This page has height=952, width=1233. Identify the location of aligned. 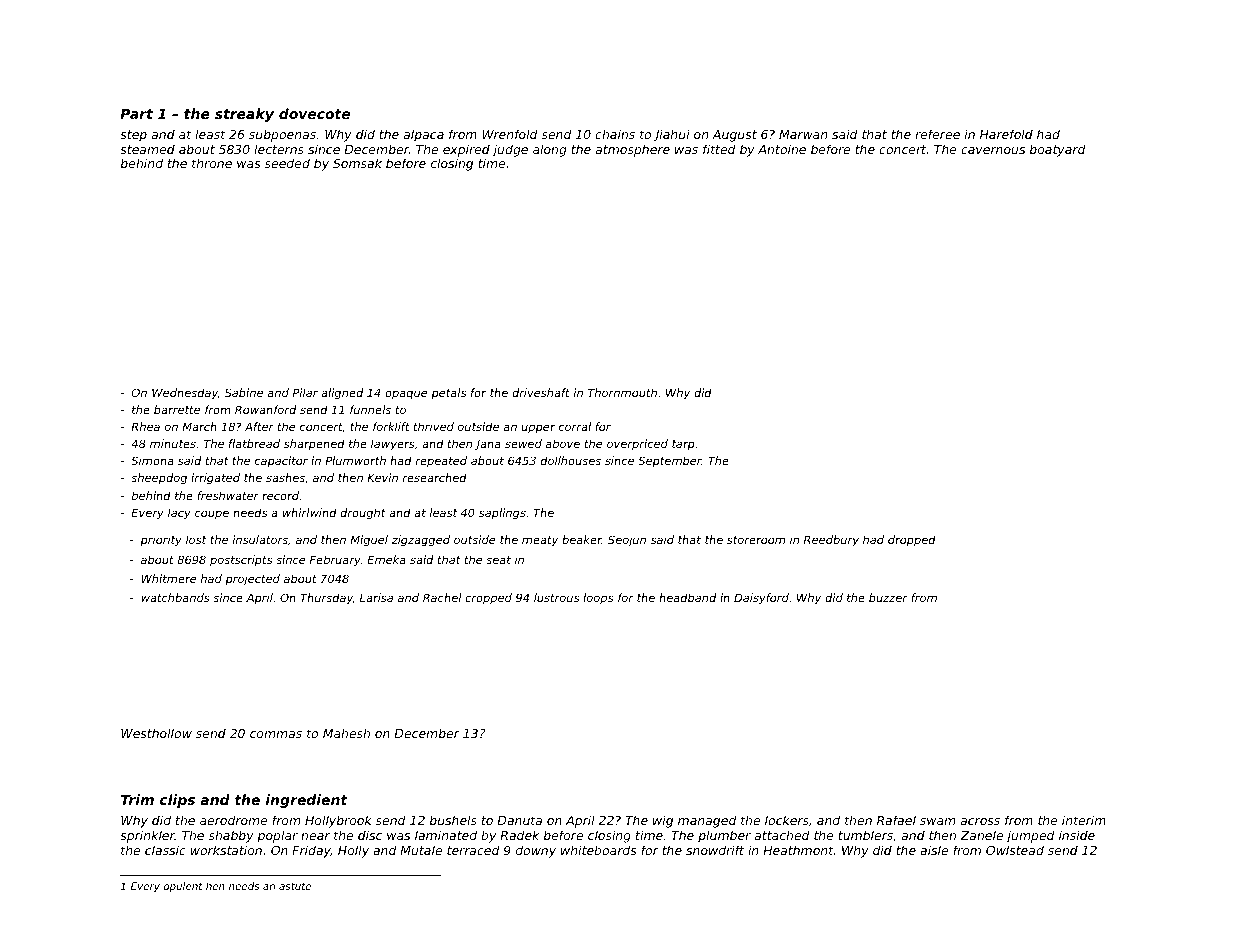
(342, 394).
